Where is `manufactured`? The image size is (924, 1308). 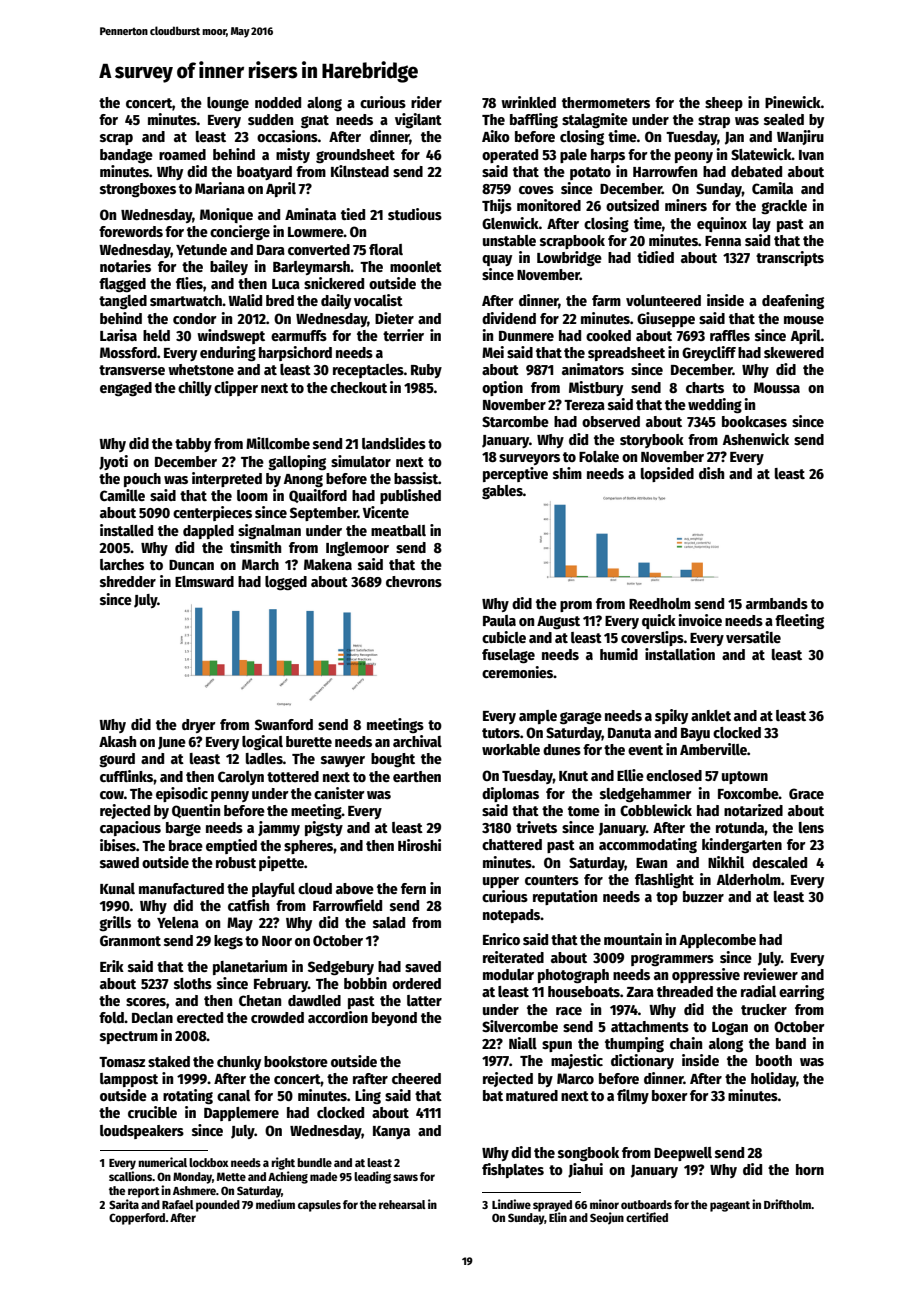
manufactured is located at coordinates (181, 888).
